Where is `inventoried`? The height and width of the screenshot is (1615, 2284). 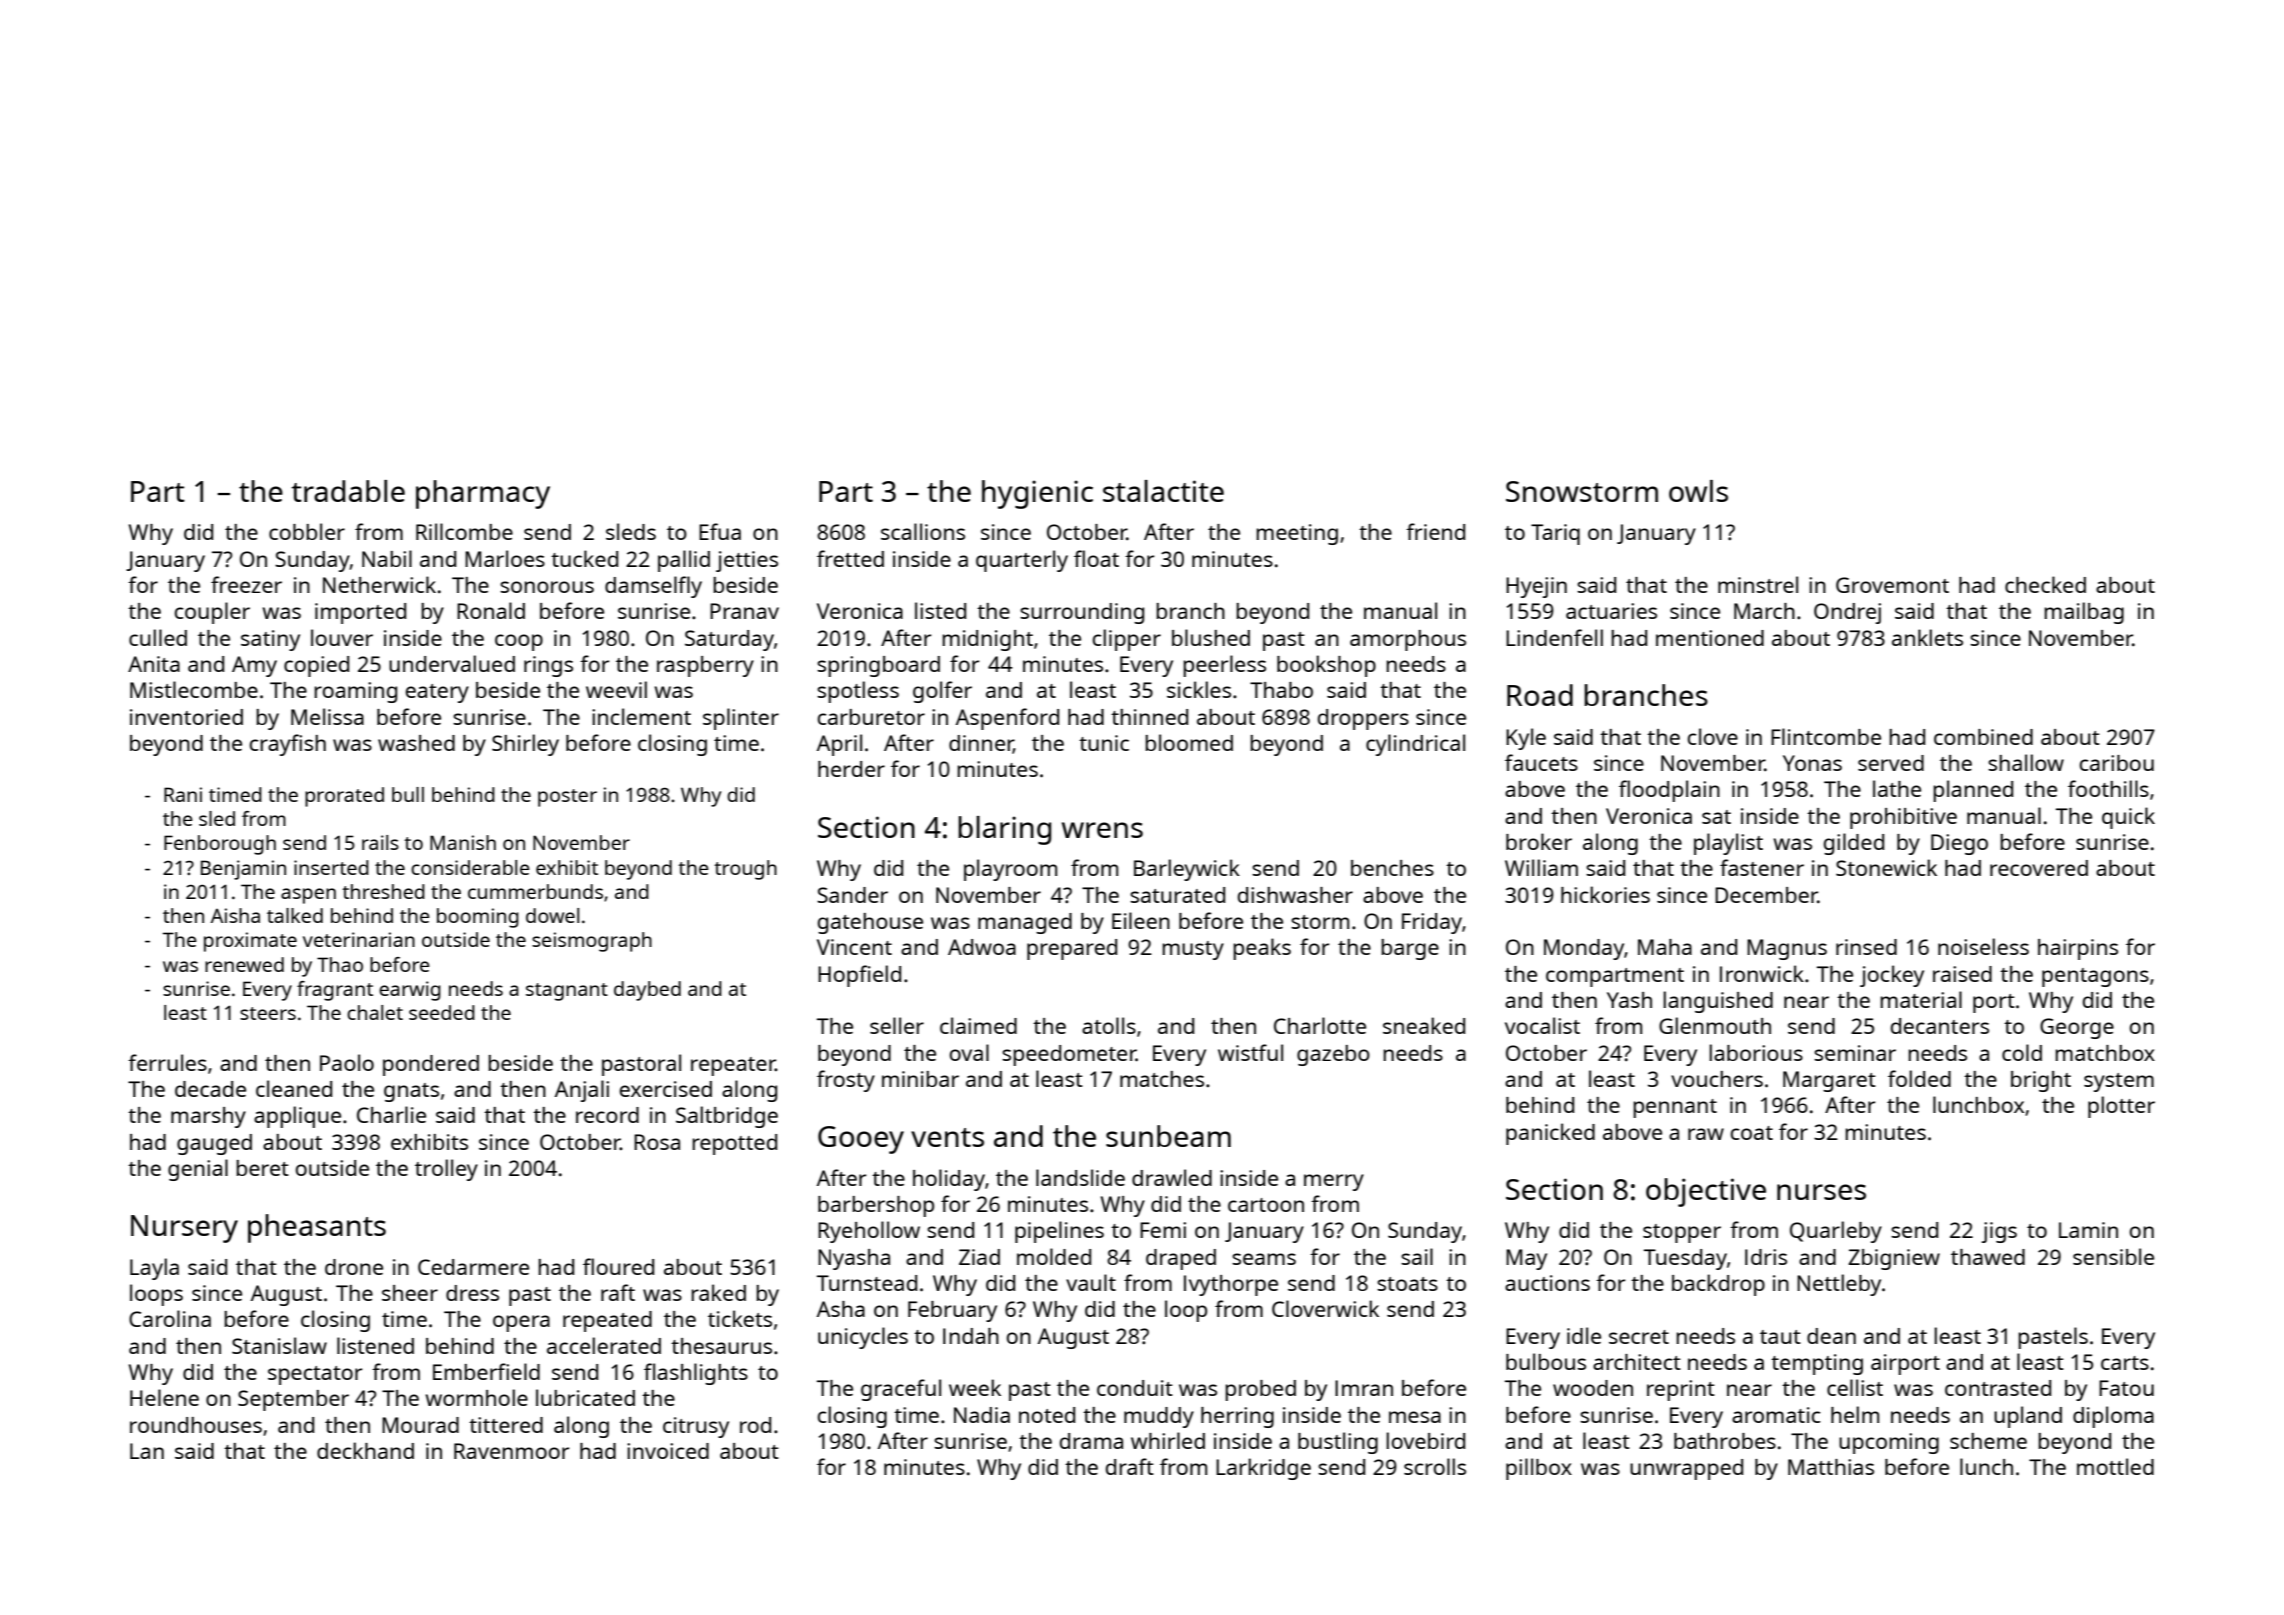 inventoried is located at coordinates (186, 717).
